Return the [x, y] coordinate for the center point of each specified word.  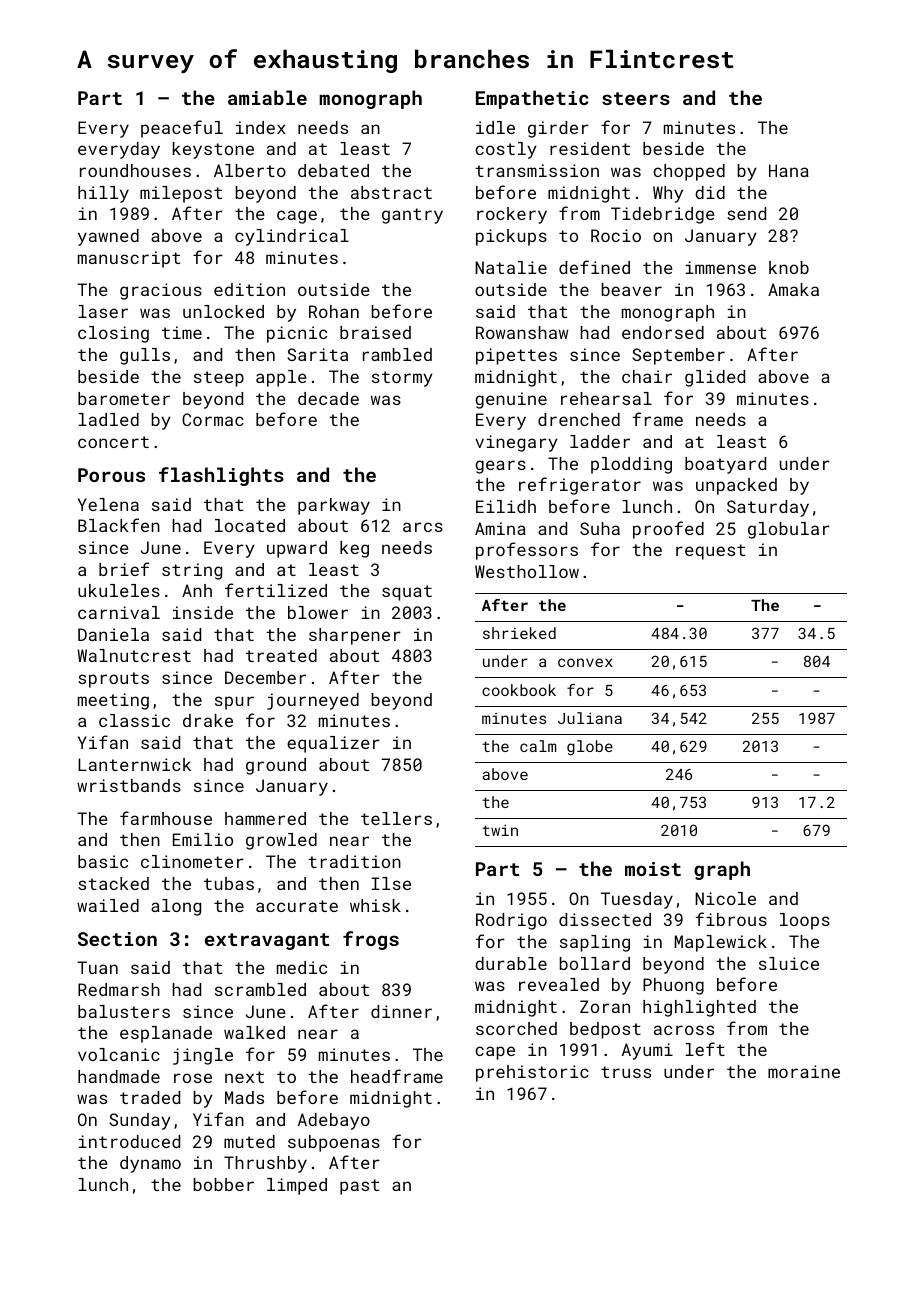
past [359, 1187]
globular [789, 530]
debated [333, 170]
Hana [789, 170]
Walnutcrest [134, 655]
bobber [224, 1184]
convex [585, 662]
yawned [108, 237]
